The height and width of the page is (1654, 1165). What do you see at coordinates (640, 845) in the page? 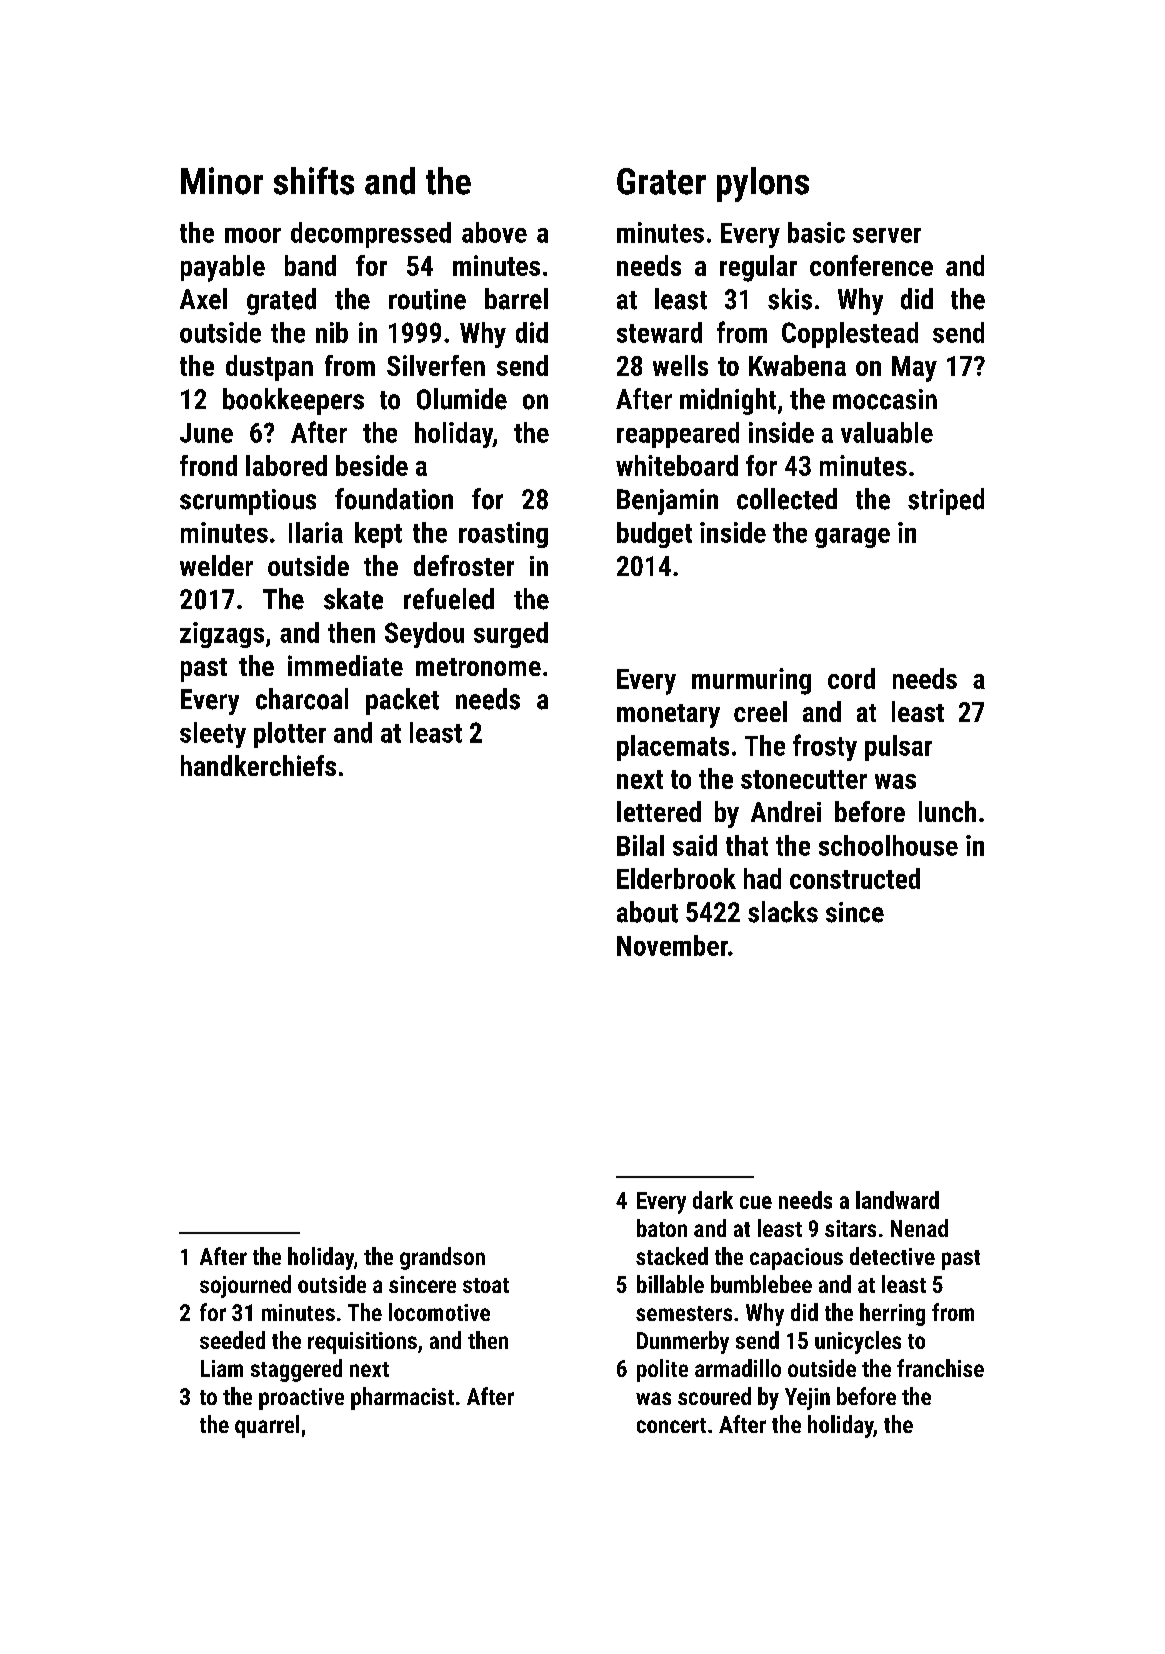
I see `Bilal` at bounding box center [640, 845].
